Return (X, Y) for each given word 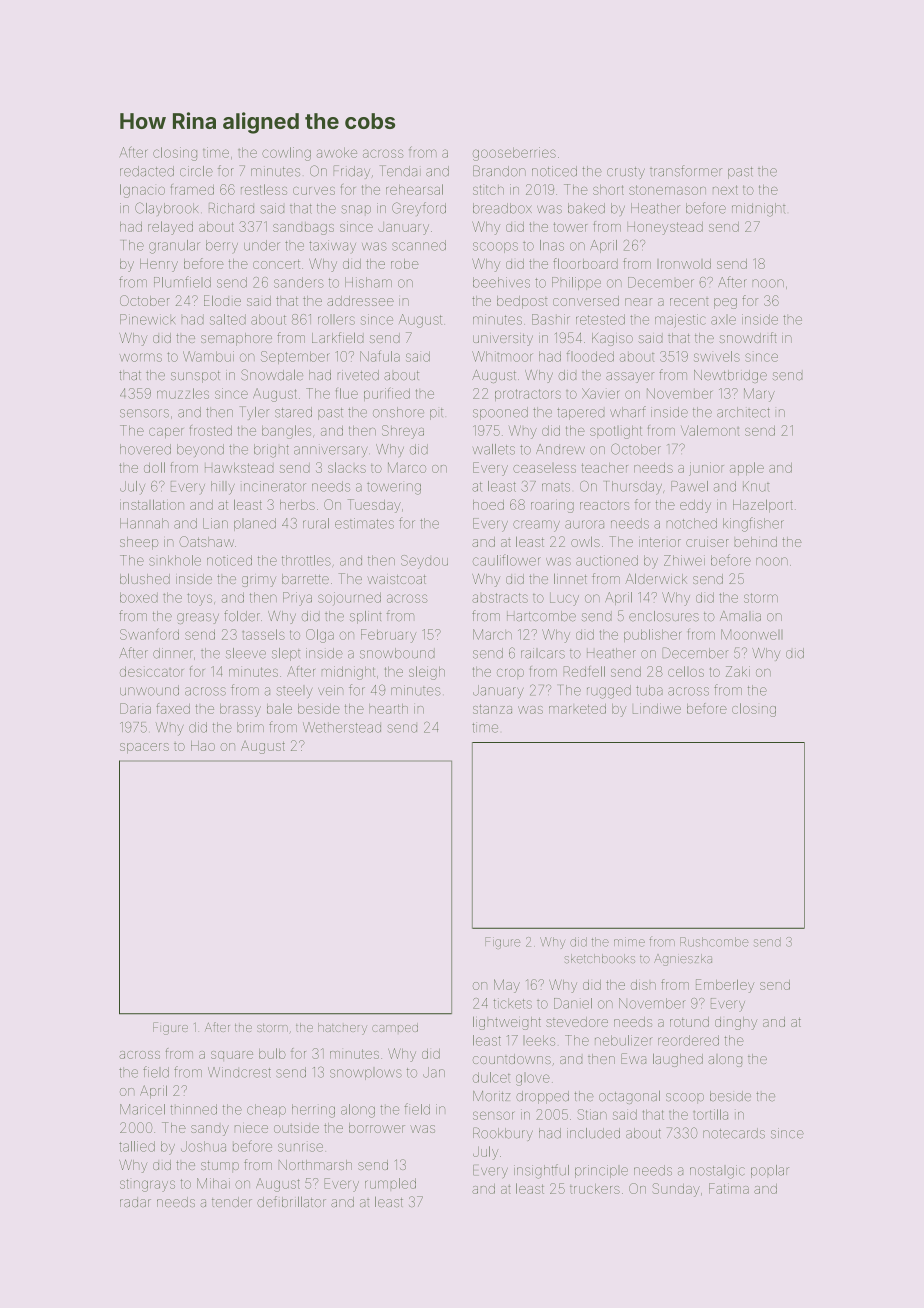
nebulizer (624, 1040)
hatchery (342, 1029)
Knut (756, 486)
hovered (145, 449)
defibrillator (291, 1201)
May (507, 986)
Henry (159, 265)
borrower (377, 1128)
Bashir (551, 319)
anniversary (331, 451)
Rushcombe (714, 942)
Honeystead (665, 228)
